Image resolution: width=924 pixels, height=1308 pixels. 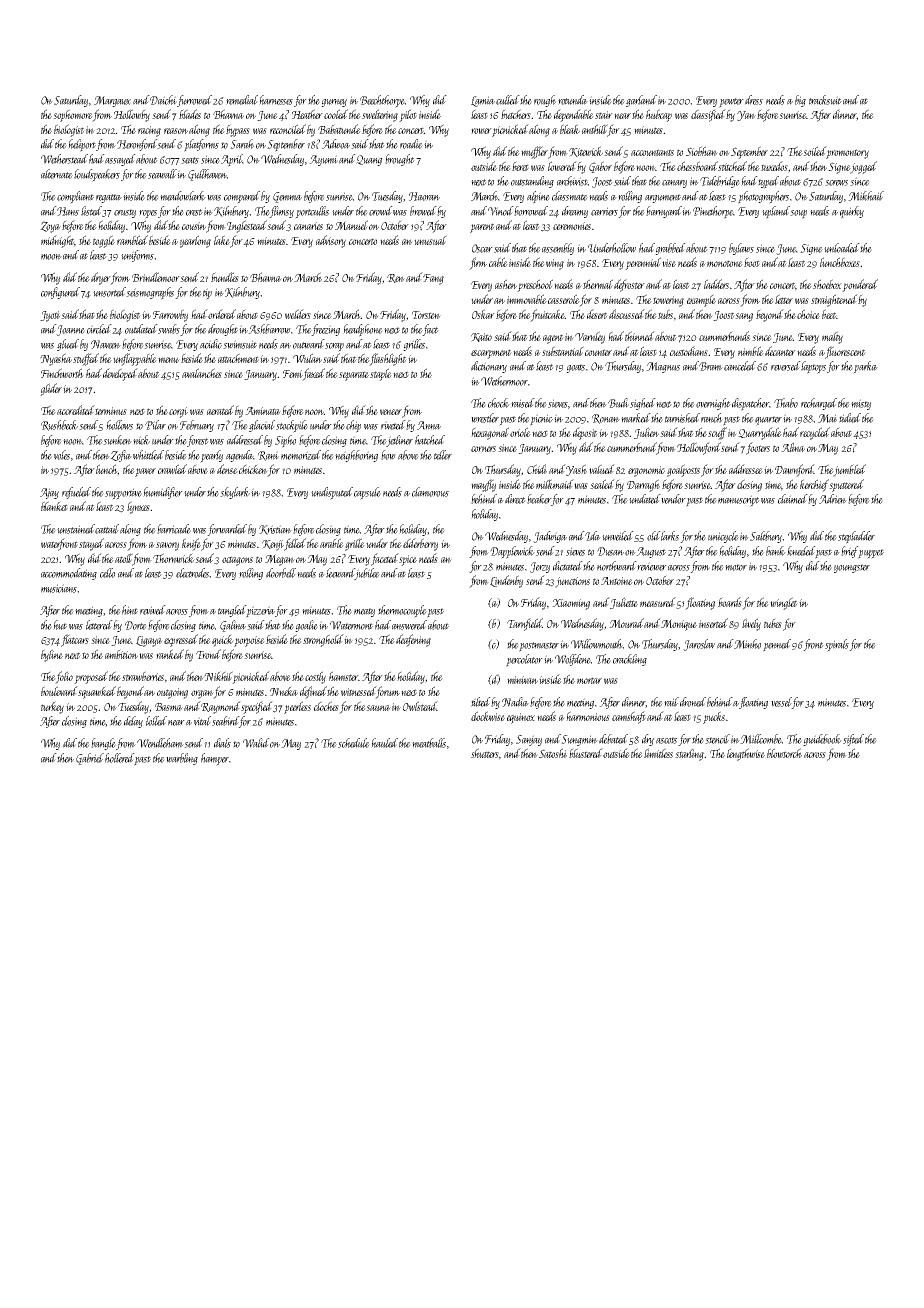 What do you see at coordinates (332, 543) in the screenshot?
I see `arable` at bounding box center [332, 543].
